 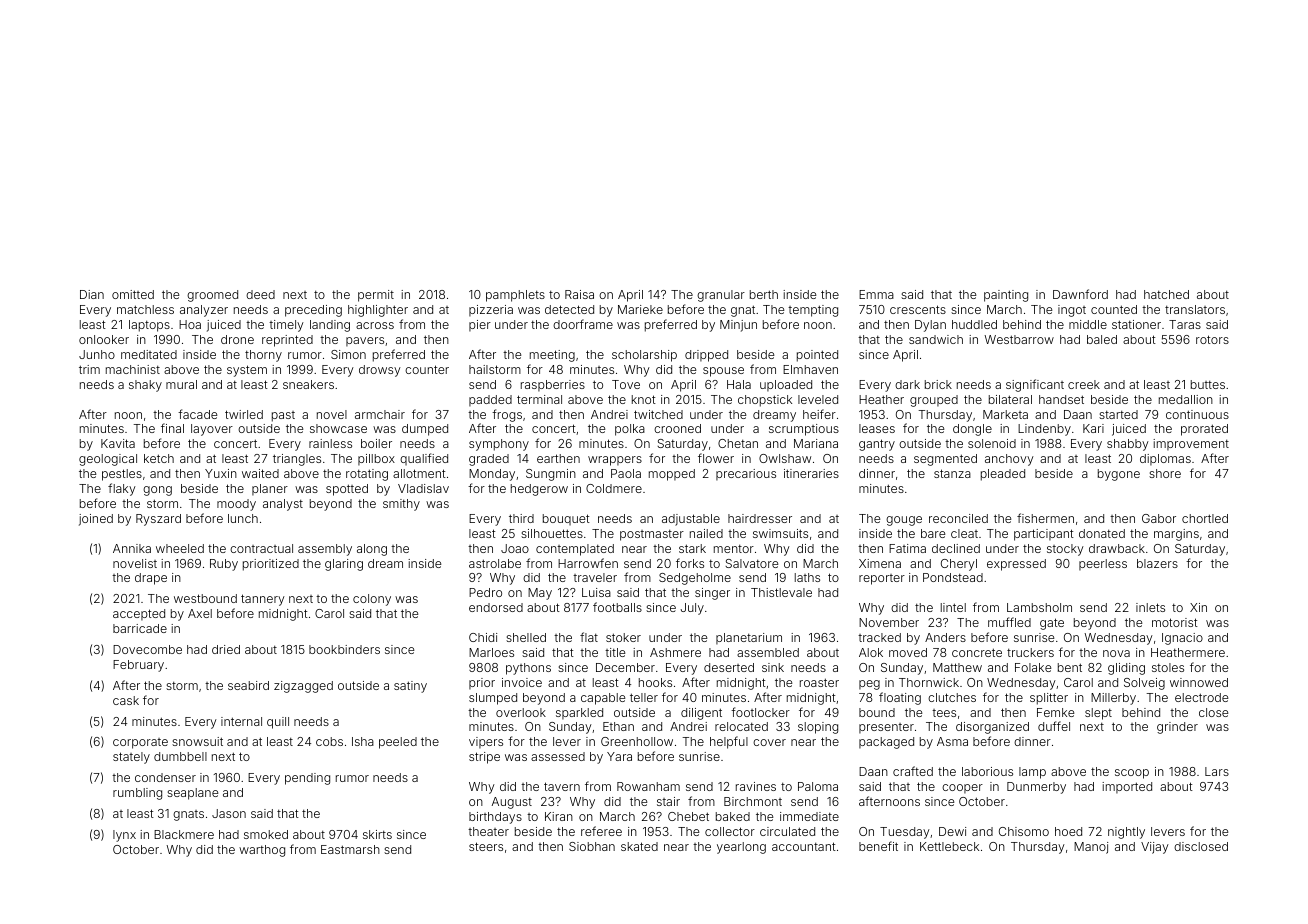 What do you see at coordinates (486, 846) in the page?
I see `steers` at bounding box center [486, 846].
